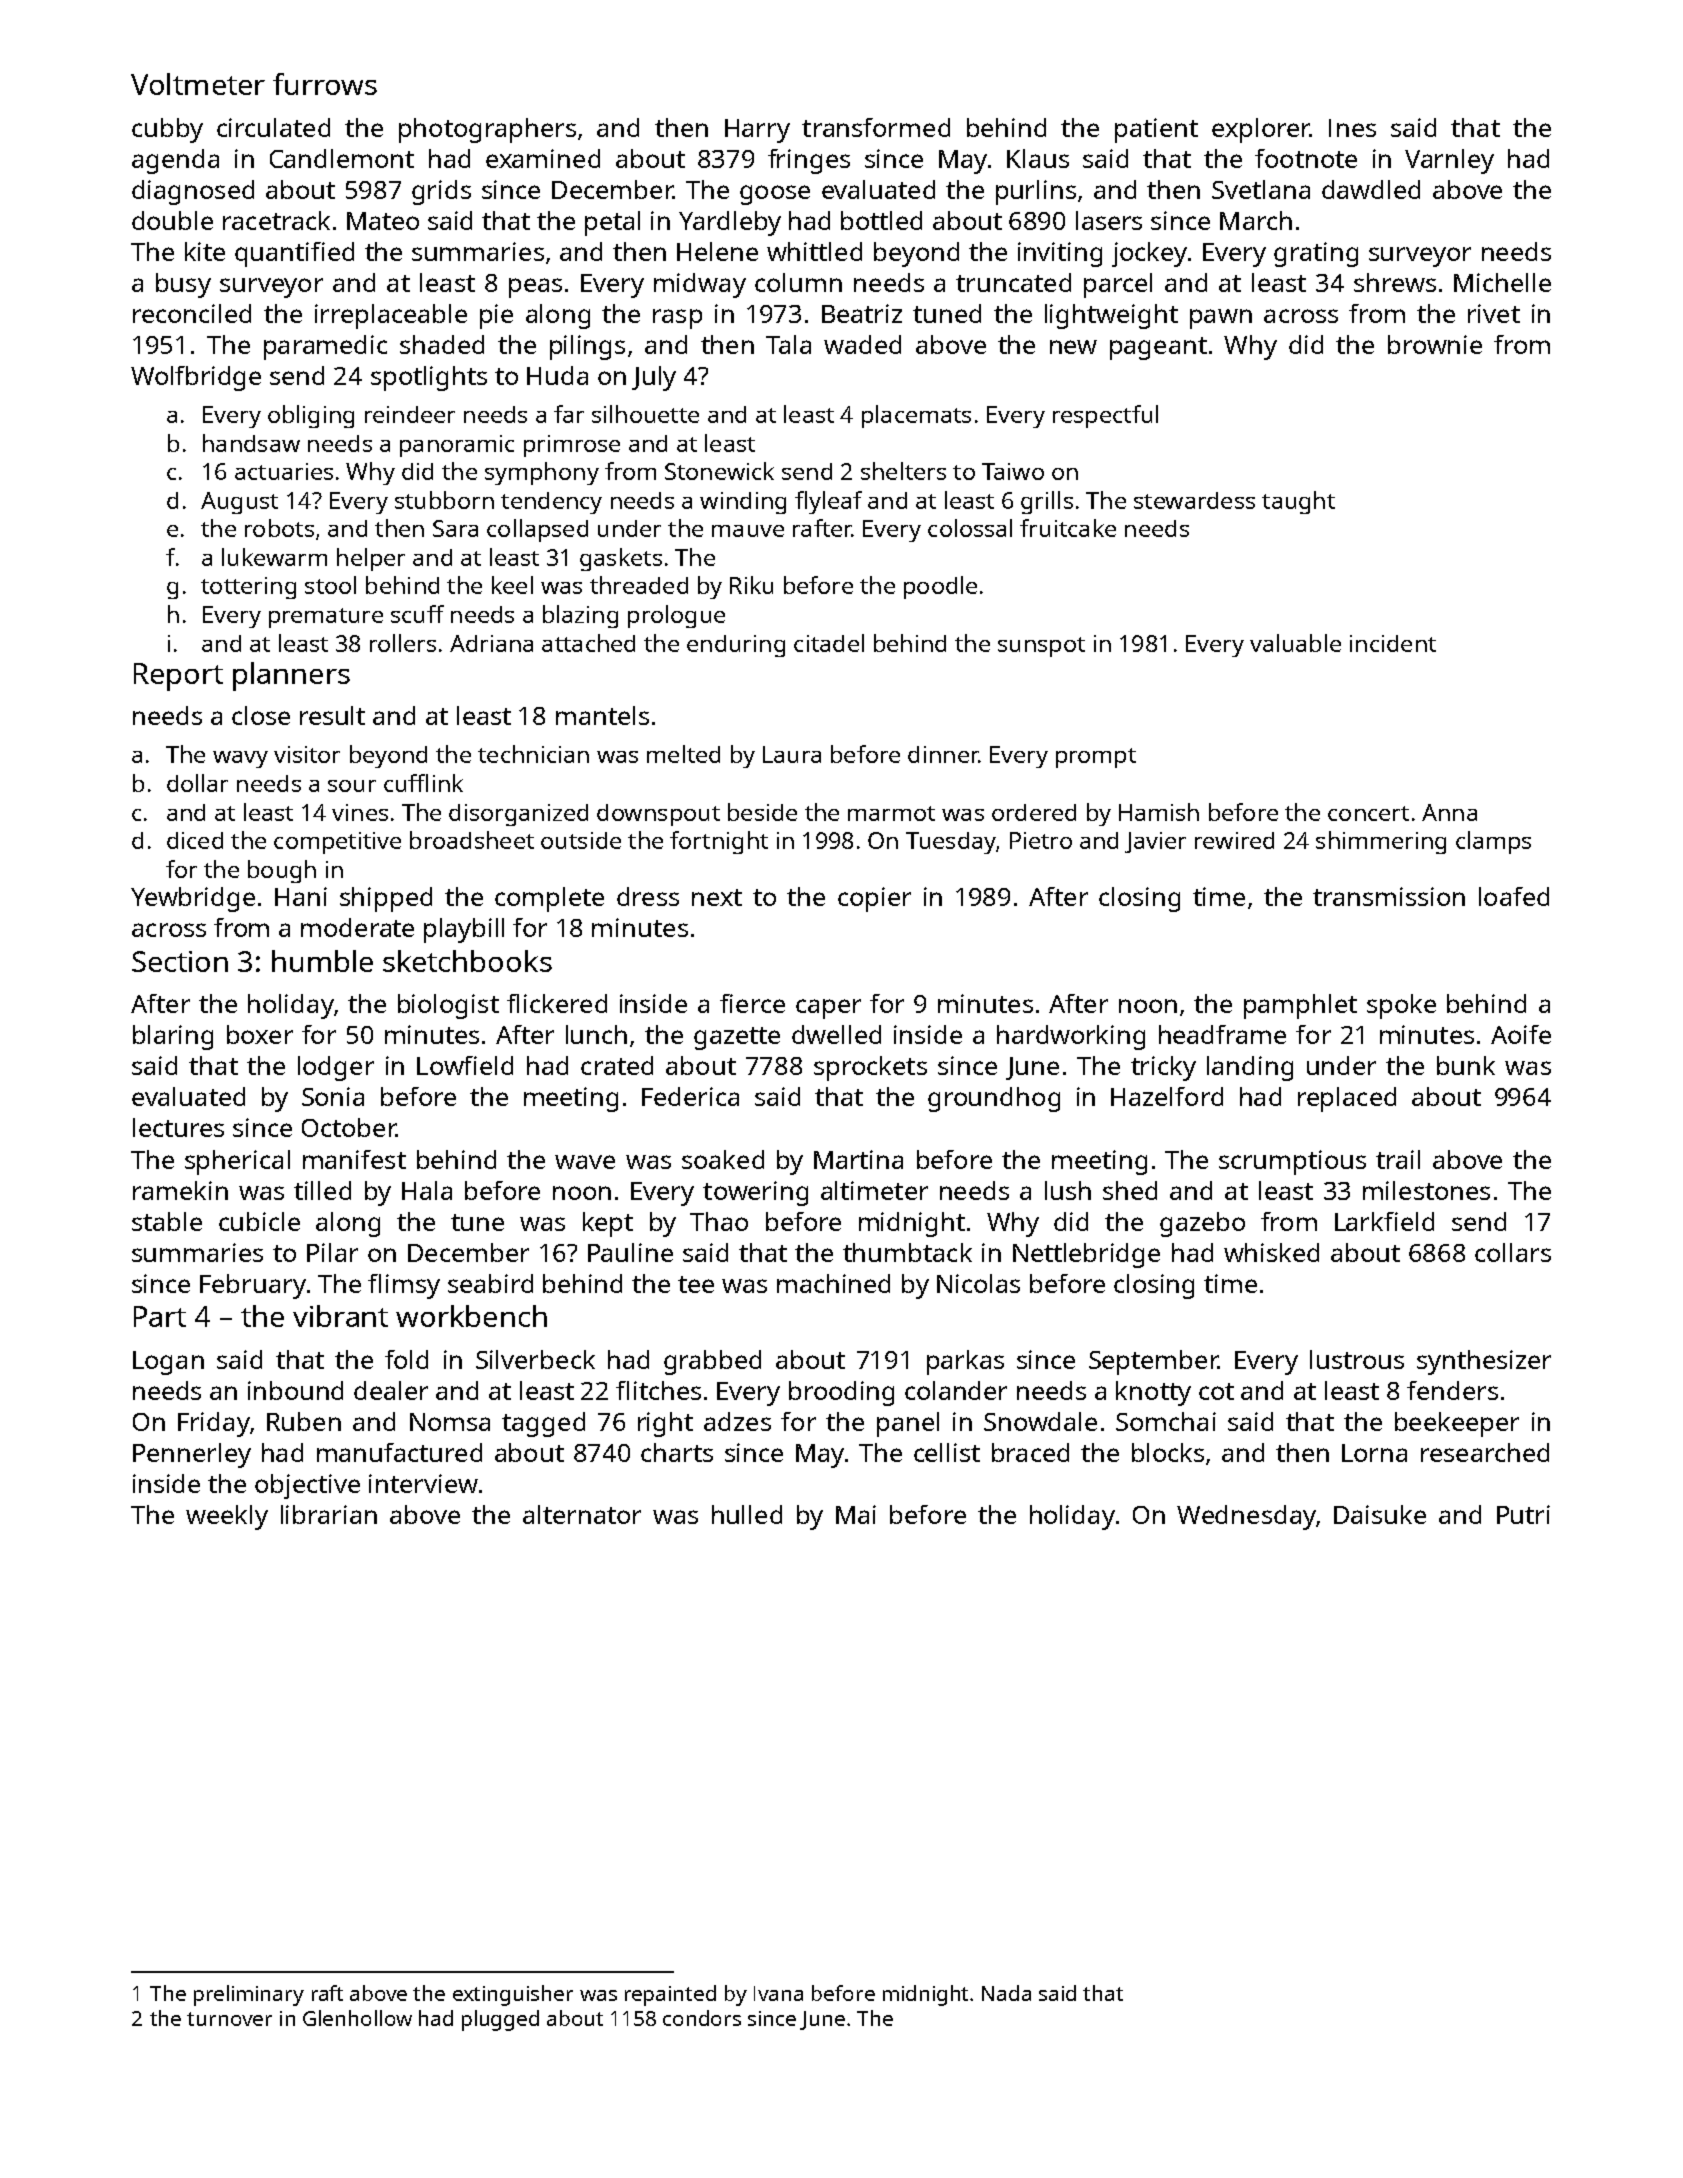  I want to click on interview, so click(423, 1483).
